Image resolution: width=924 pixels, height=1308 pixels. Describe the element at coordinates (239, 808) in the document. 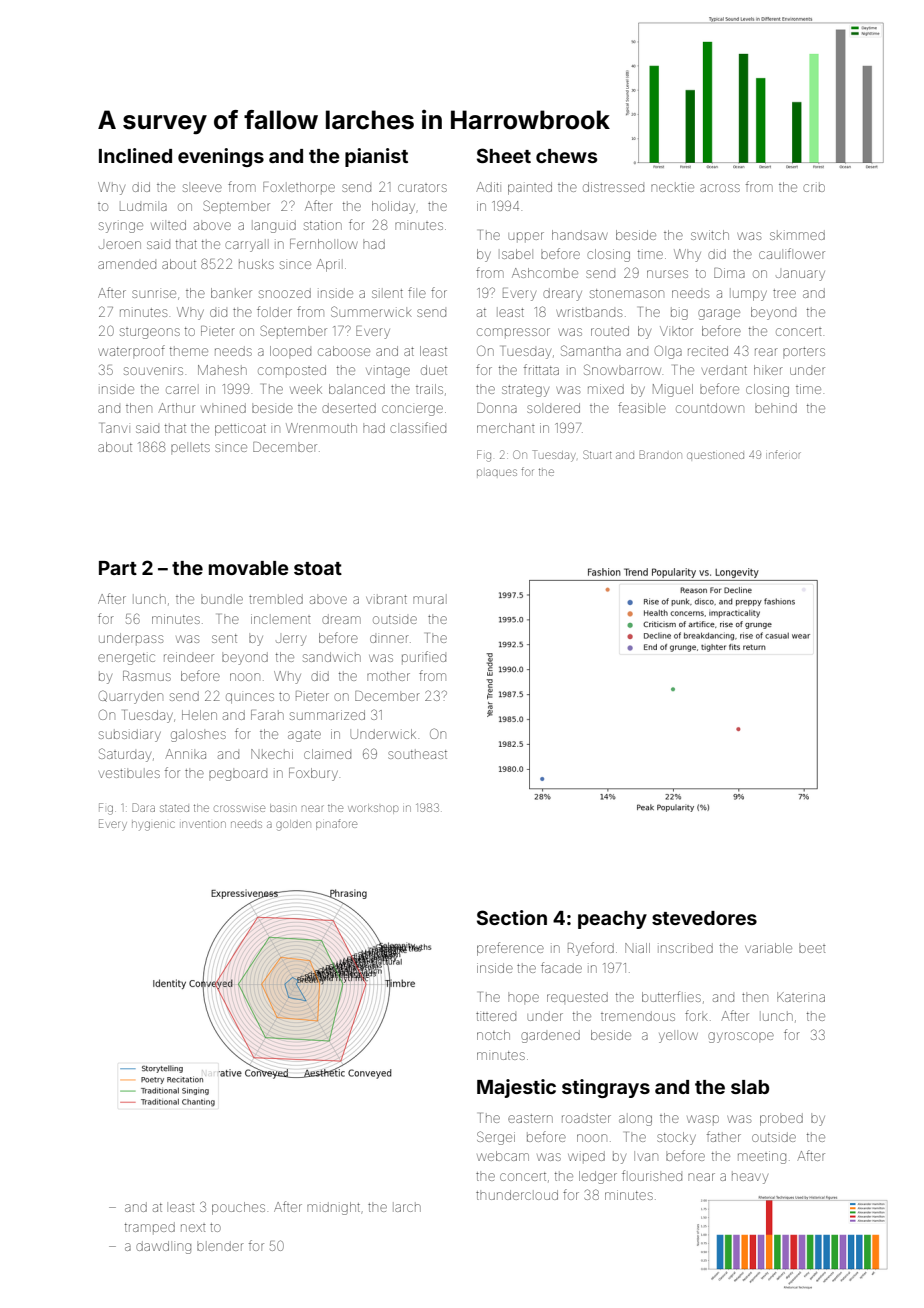

I see `crosswise` at that location.
